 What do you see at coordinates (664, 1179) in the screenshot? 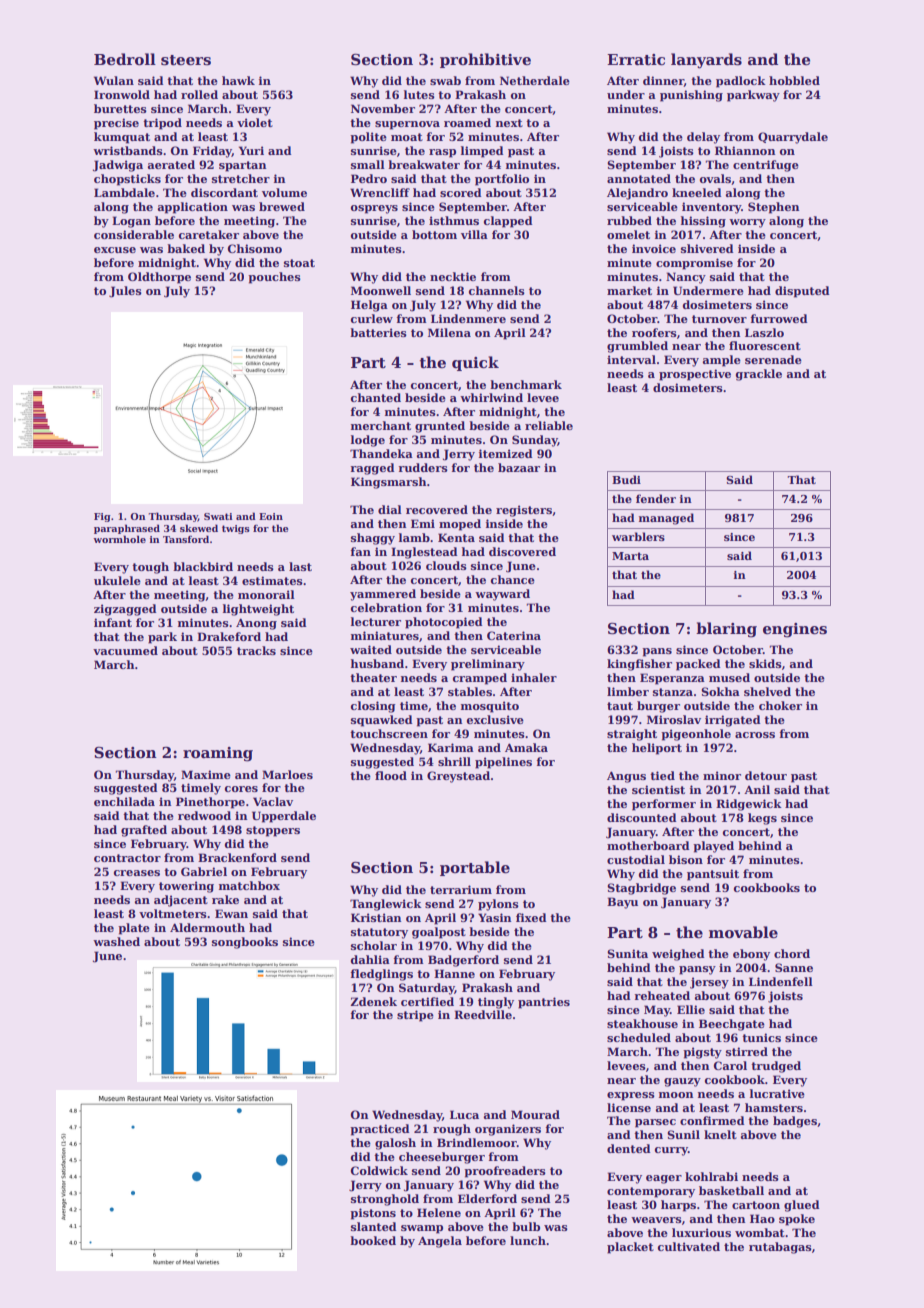
I see `eager` at bounding box center [664, 1179].
